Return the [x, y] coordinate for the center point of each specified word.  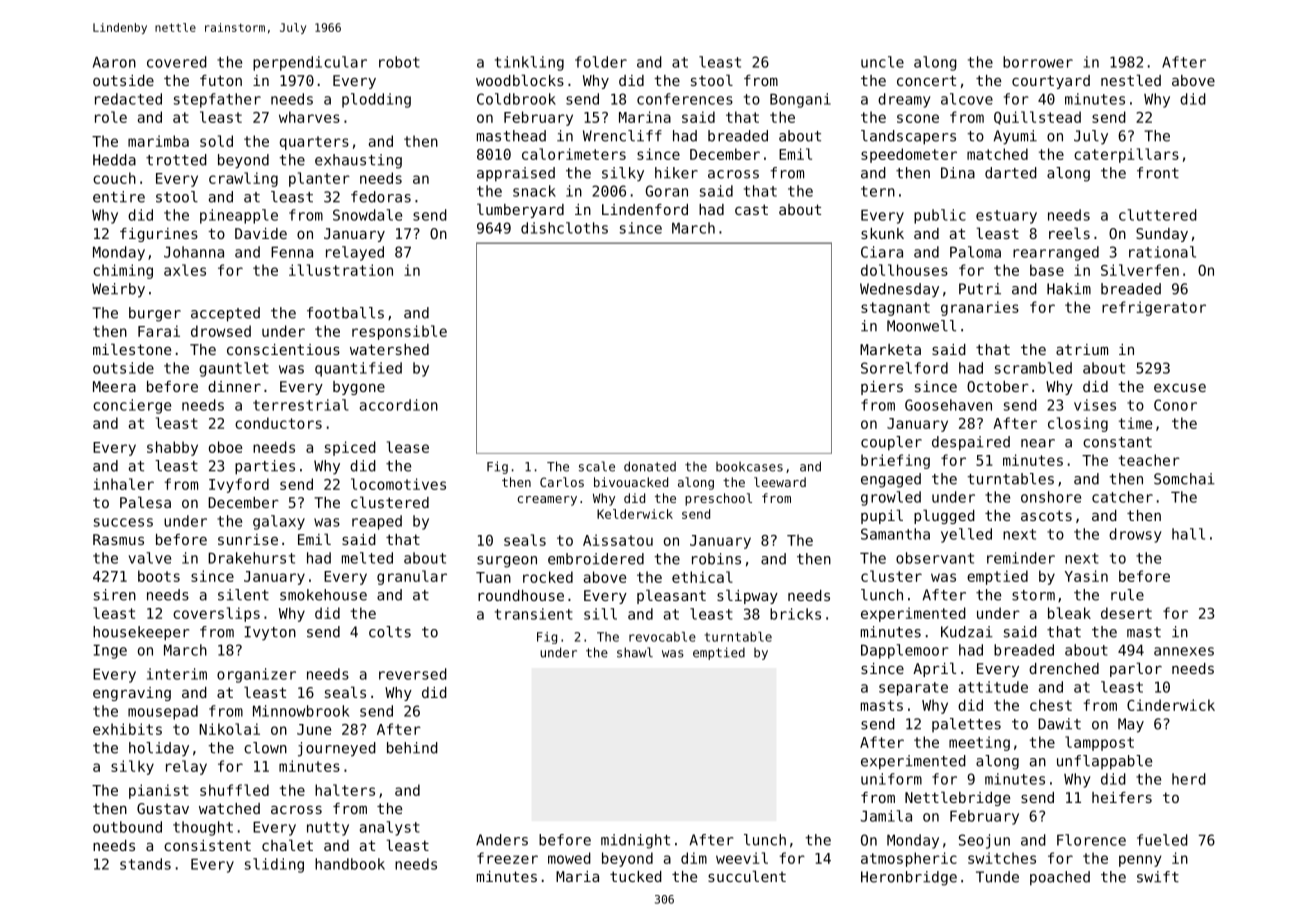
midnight [635, 841]
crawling [243, 179]
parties [265, 467]
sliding [274, 865]
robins [716, 559]
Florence [1091, 840]
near [1038, 443]
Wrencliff [622, 136]
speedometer [909, 155]
